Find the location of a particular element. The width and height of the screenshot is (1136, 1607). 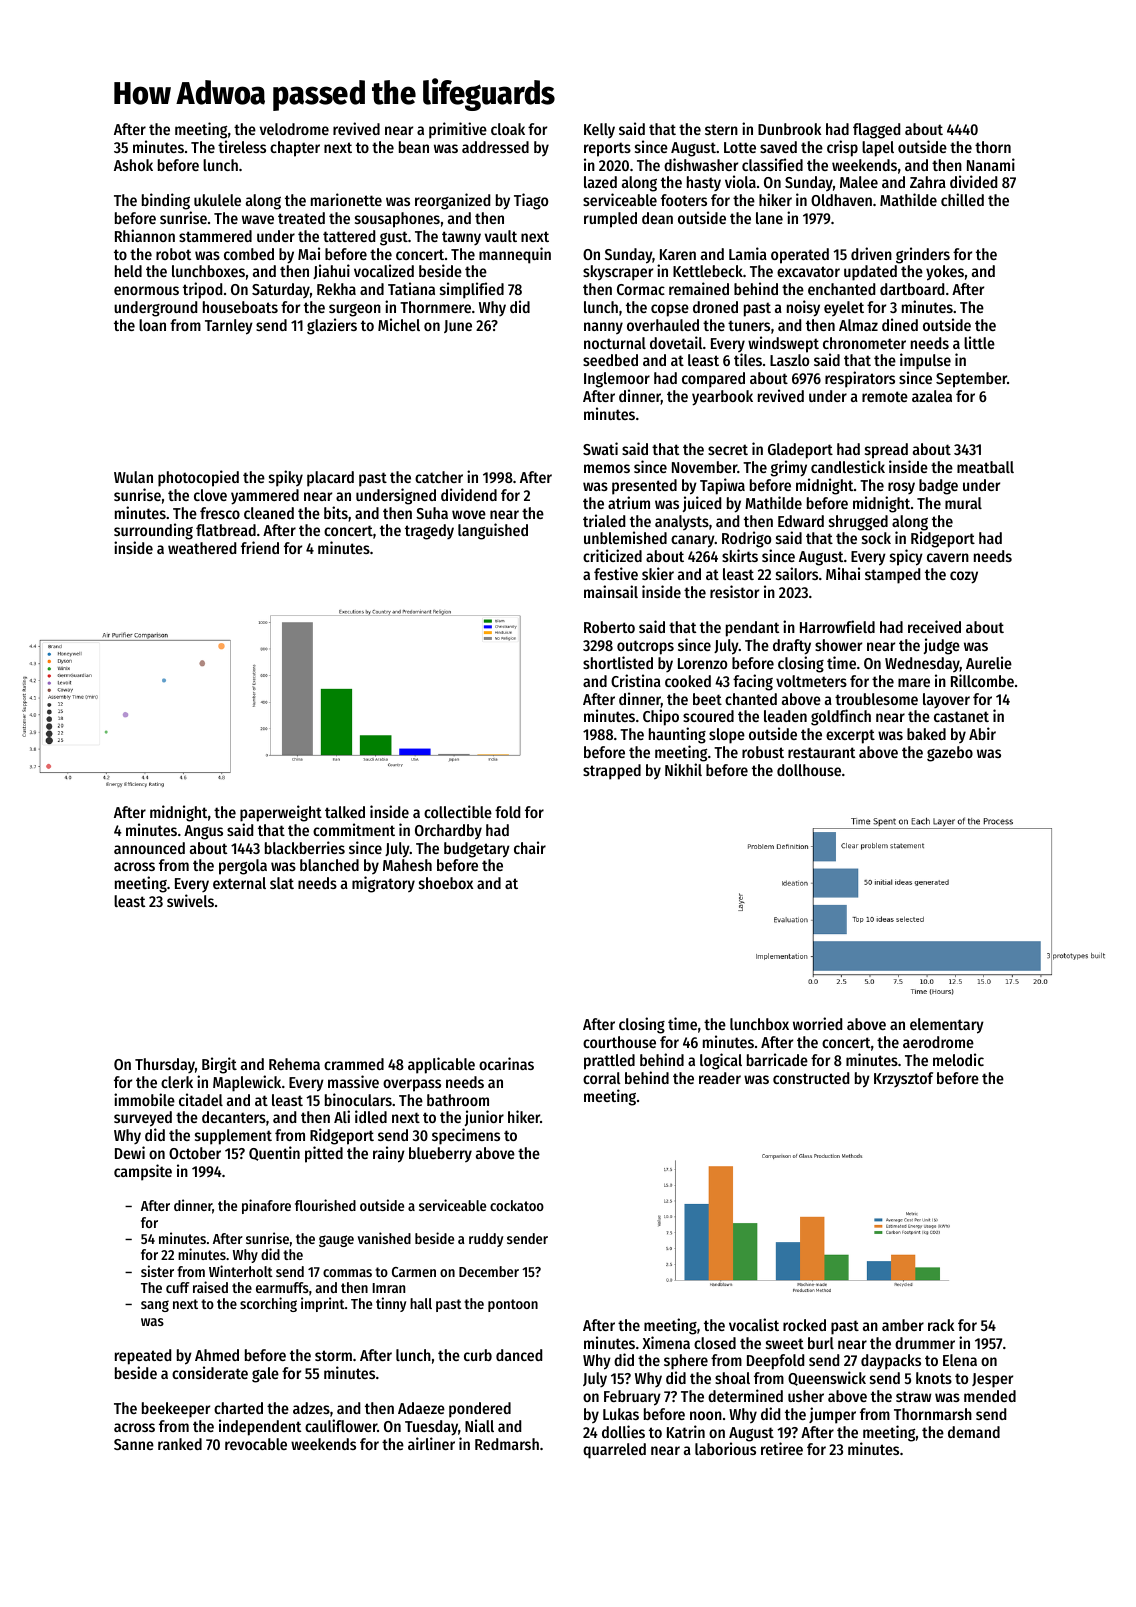

weathered is located at coordinates (202, 548).
